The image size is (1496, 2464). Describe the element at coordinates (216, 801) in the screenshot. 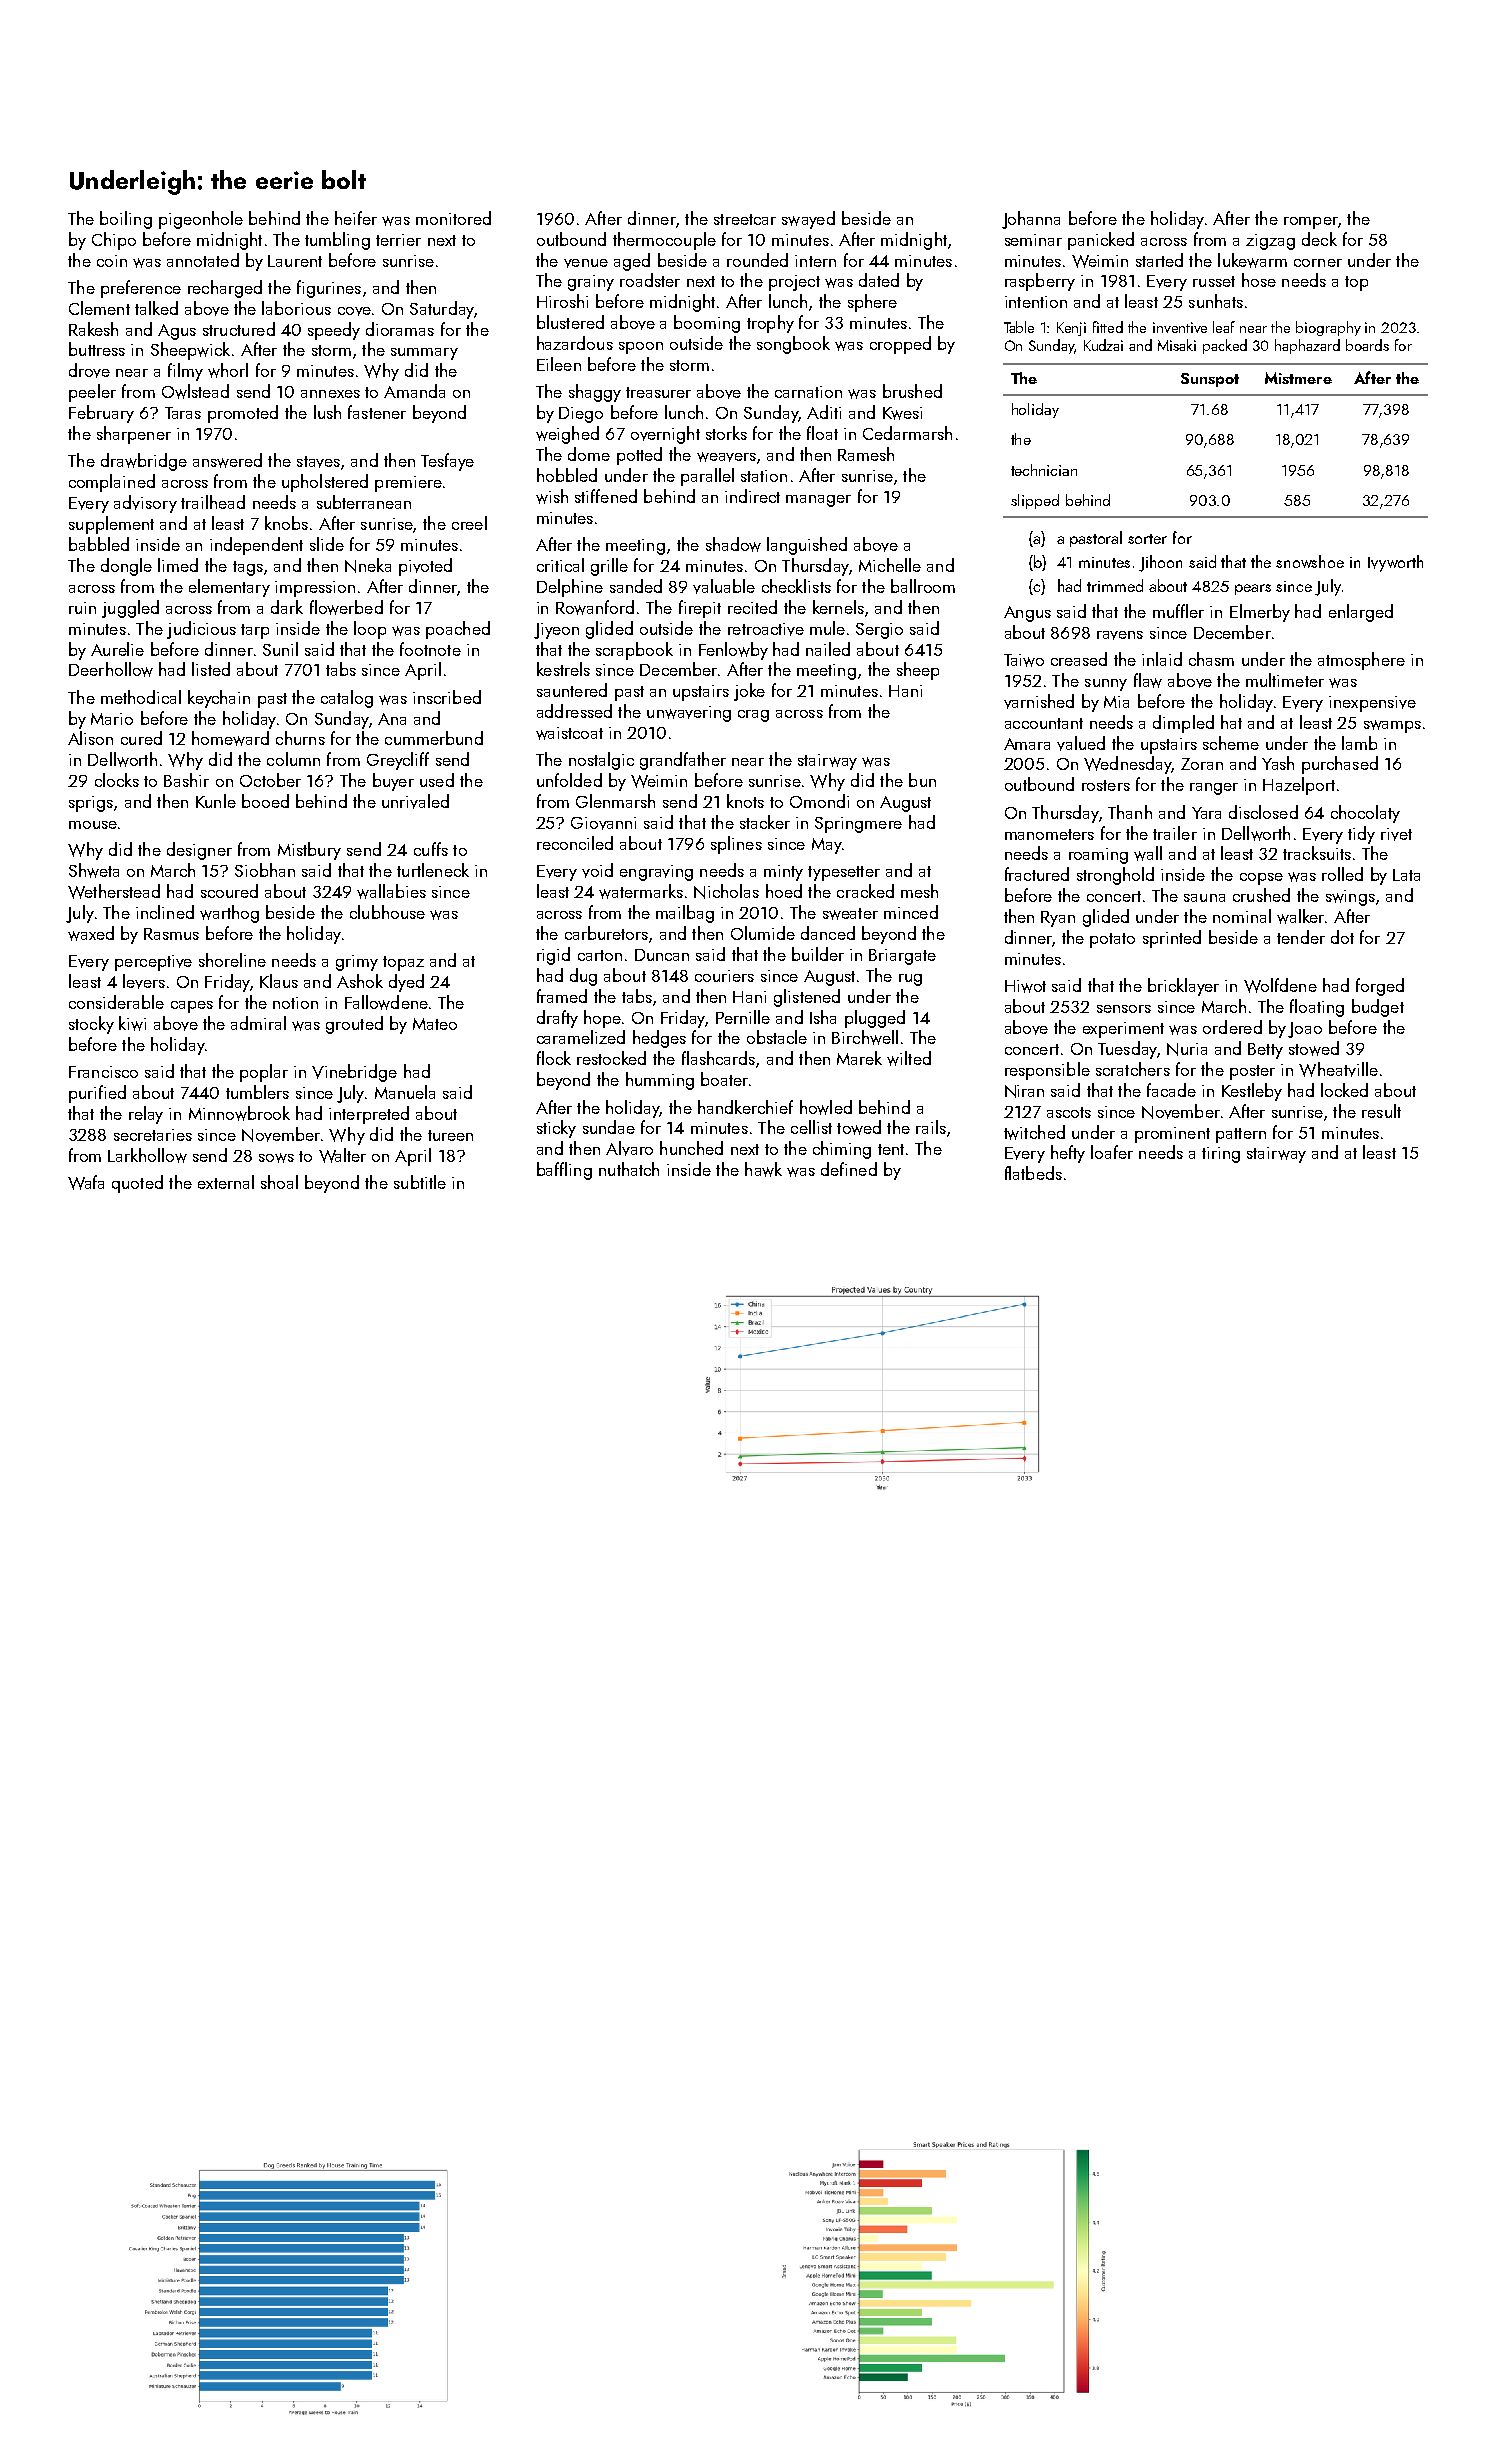

I see `Kunle` at that location.
